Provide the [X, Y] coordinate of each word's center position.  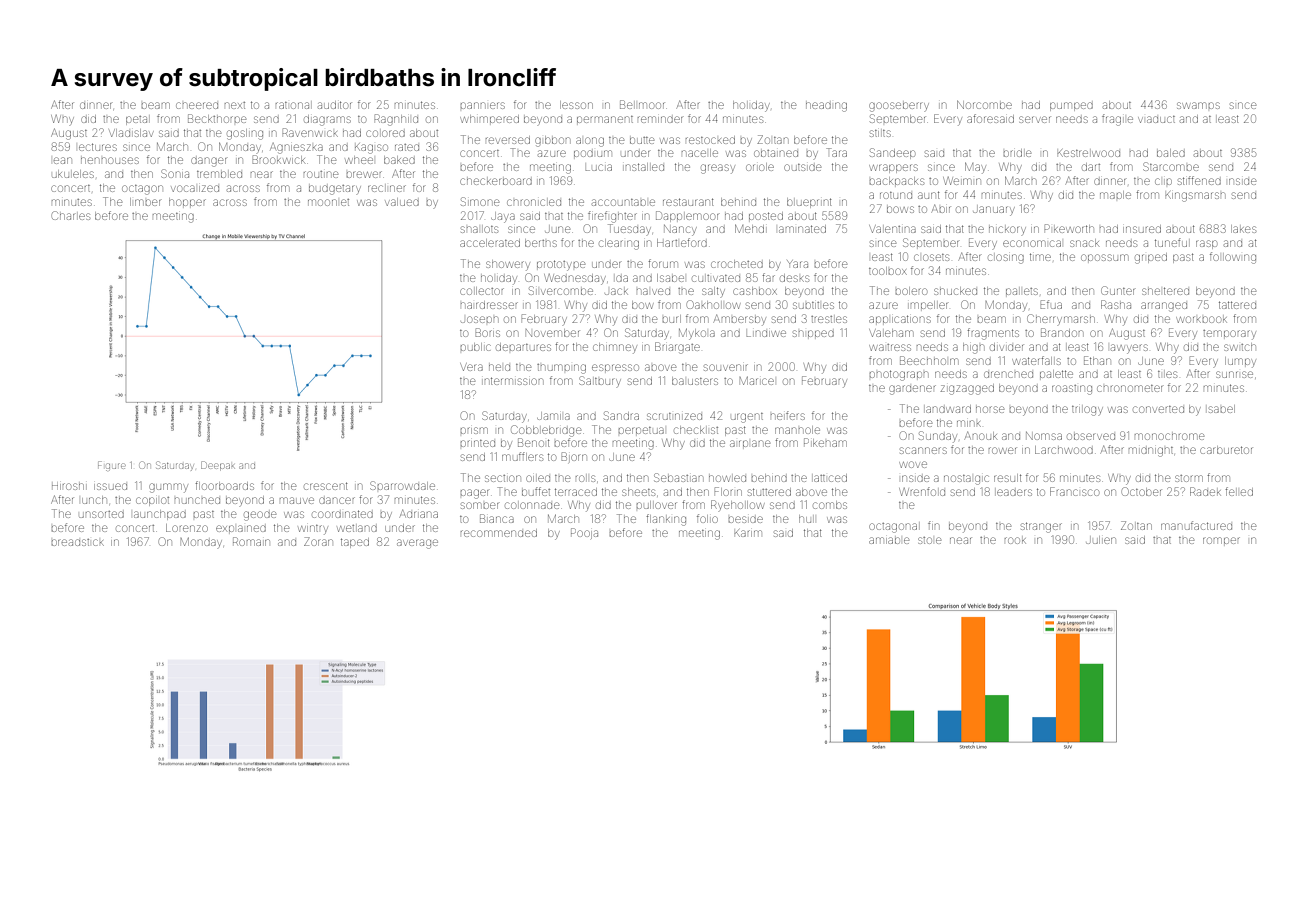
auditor [335, 105]
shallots [479, 229]
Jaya [503, 217]
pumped [1071, 106]
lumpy [1240, 362]
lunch [94, 500]
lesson [576, 105]
